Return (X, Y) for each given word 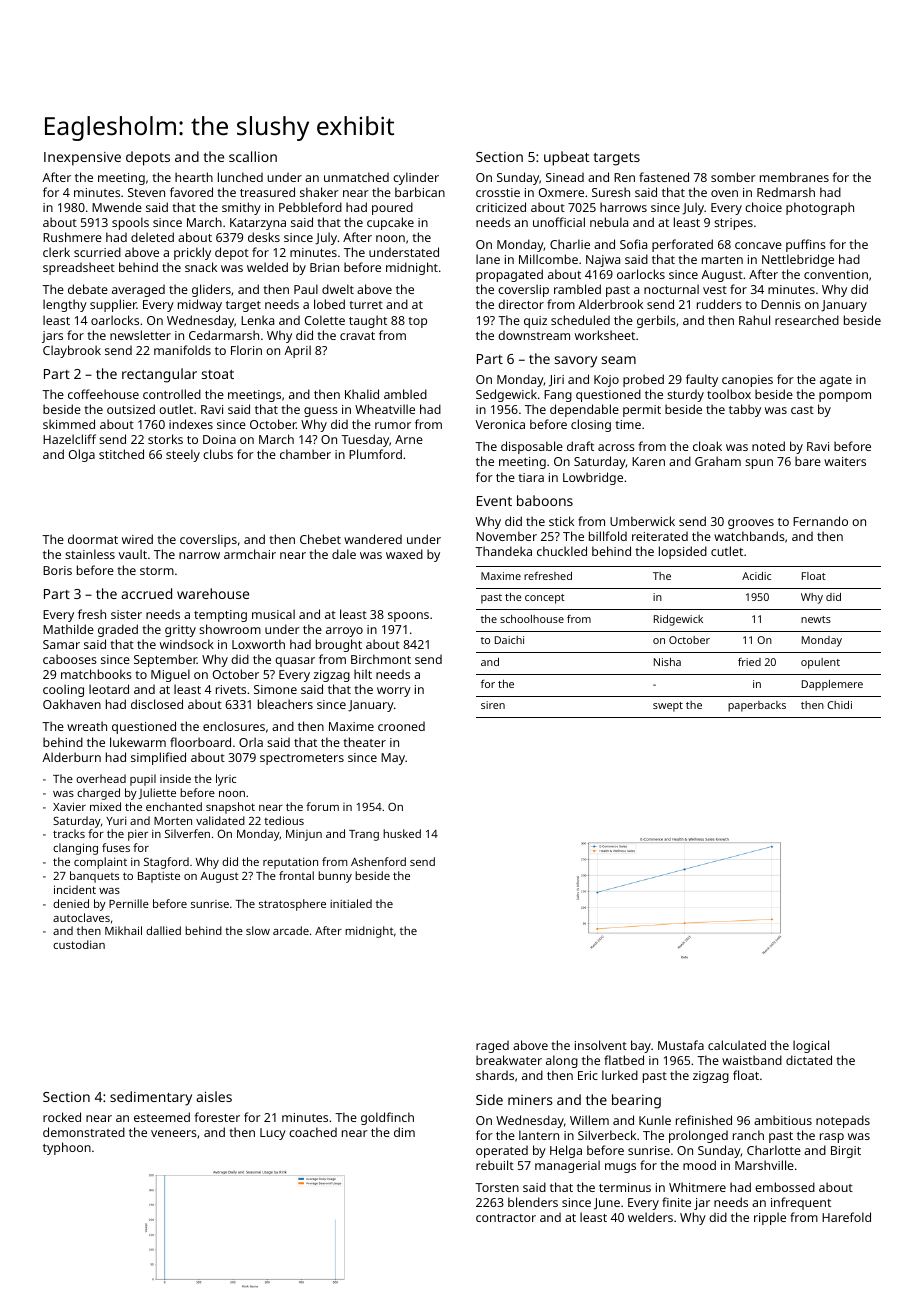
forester (217, 1117)
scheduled (580, 320)
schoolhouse (532, 619)
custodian (79, 944)
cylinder (416, 178)
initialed (351, 903)
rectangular (159, 375)
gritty (180, 631)
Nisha (667, 662)
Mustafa (681, 1045)
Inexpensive (82, 159)
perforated (682, 245)
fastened (664, 177)
